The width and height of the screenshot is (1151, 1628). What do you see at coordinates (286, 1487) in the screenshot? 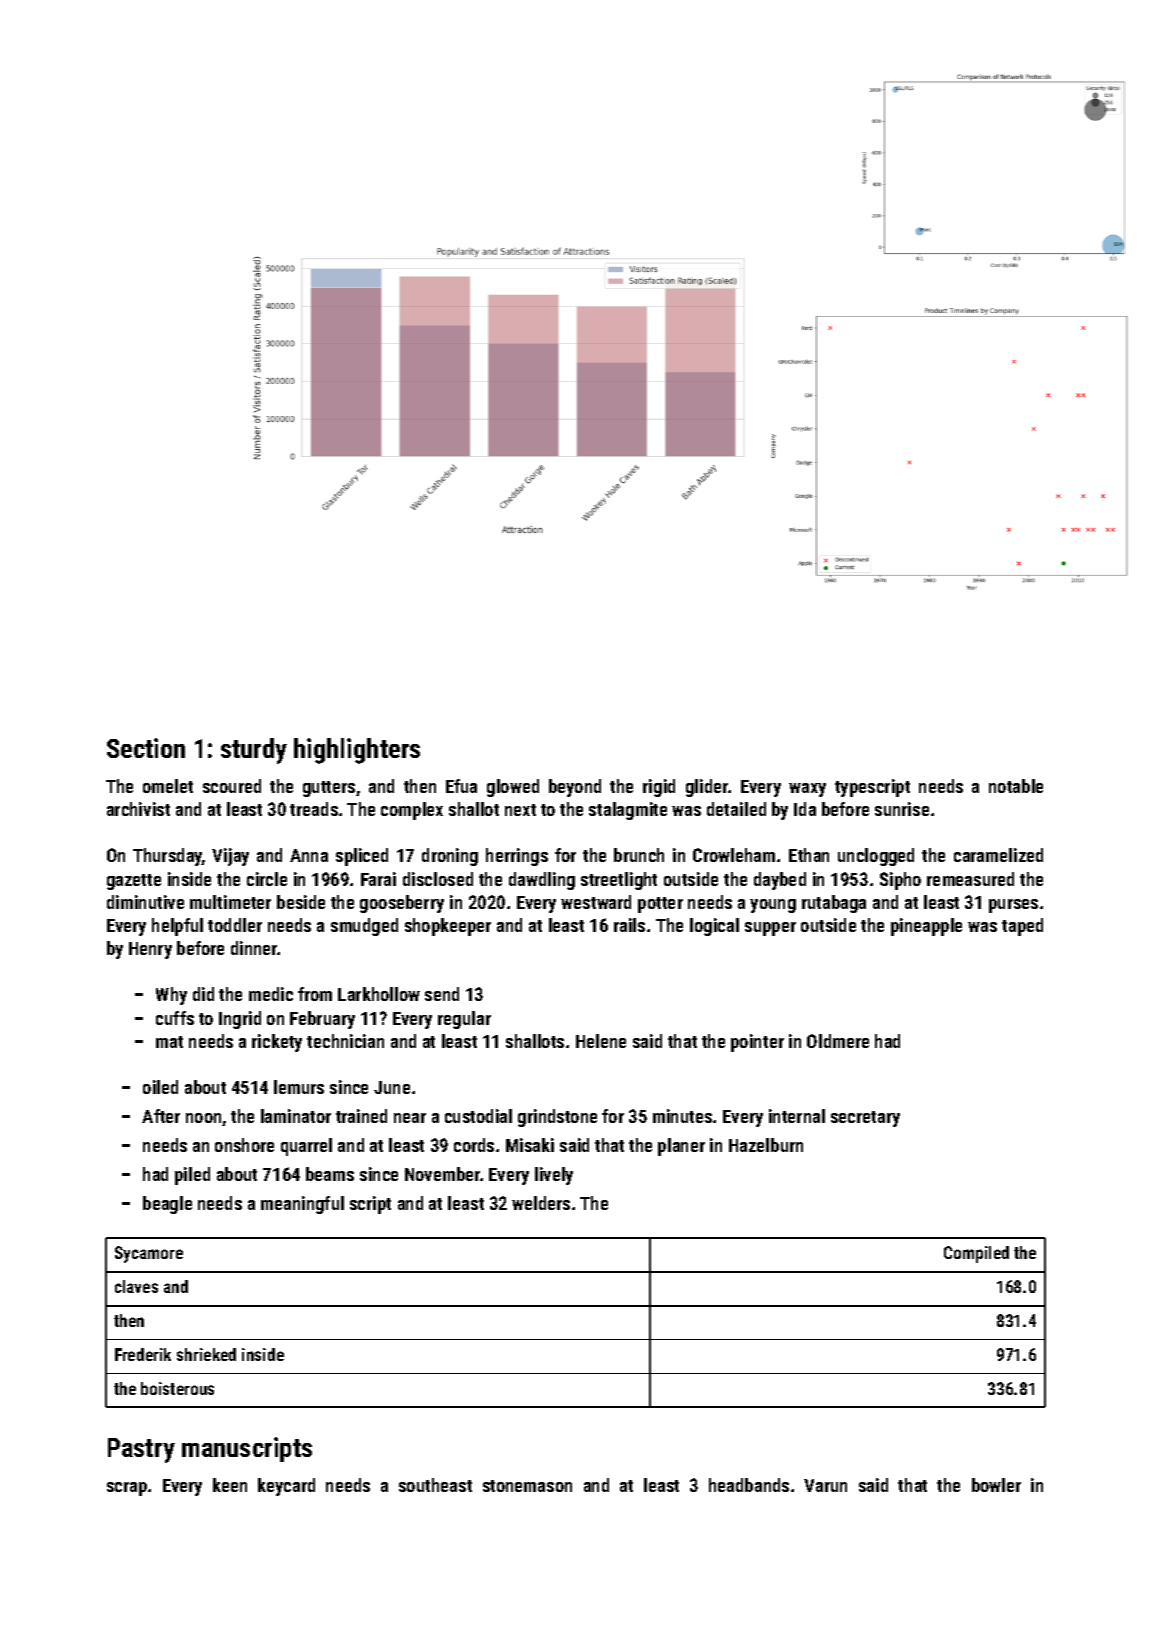
I see `keycard` at bounding box center [286, 1487].
